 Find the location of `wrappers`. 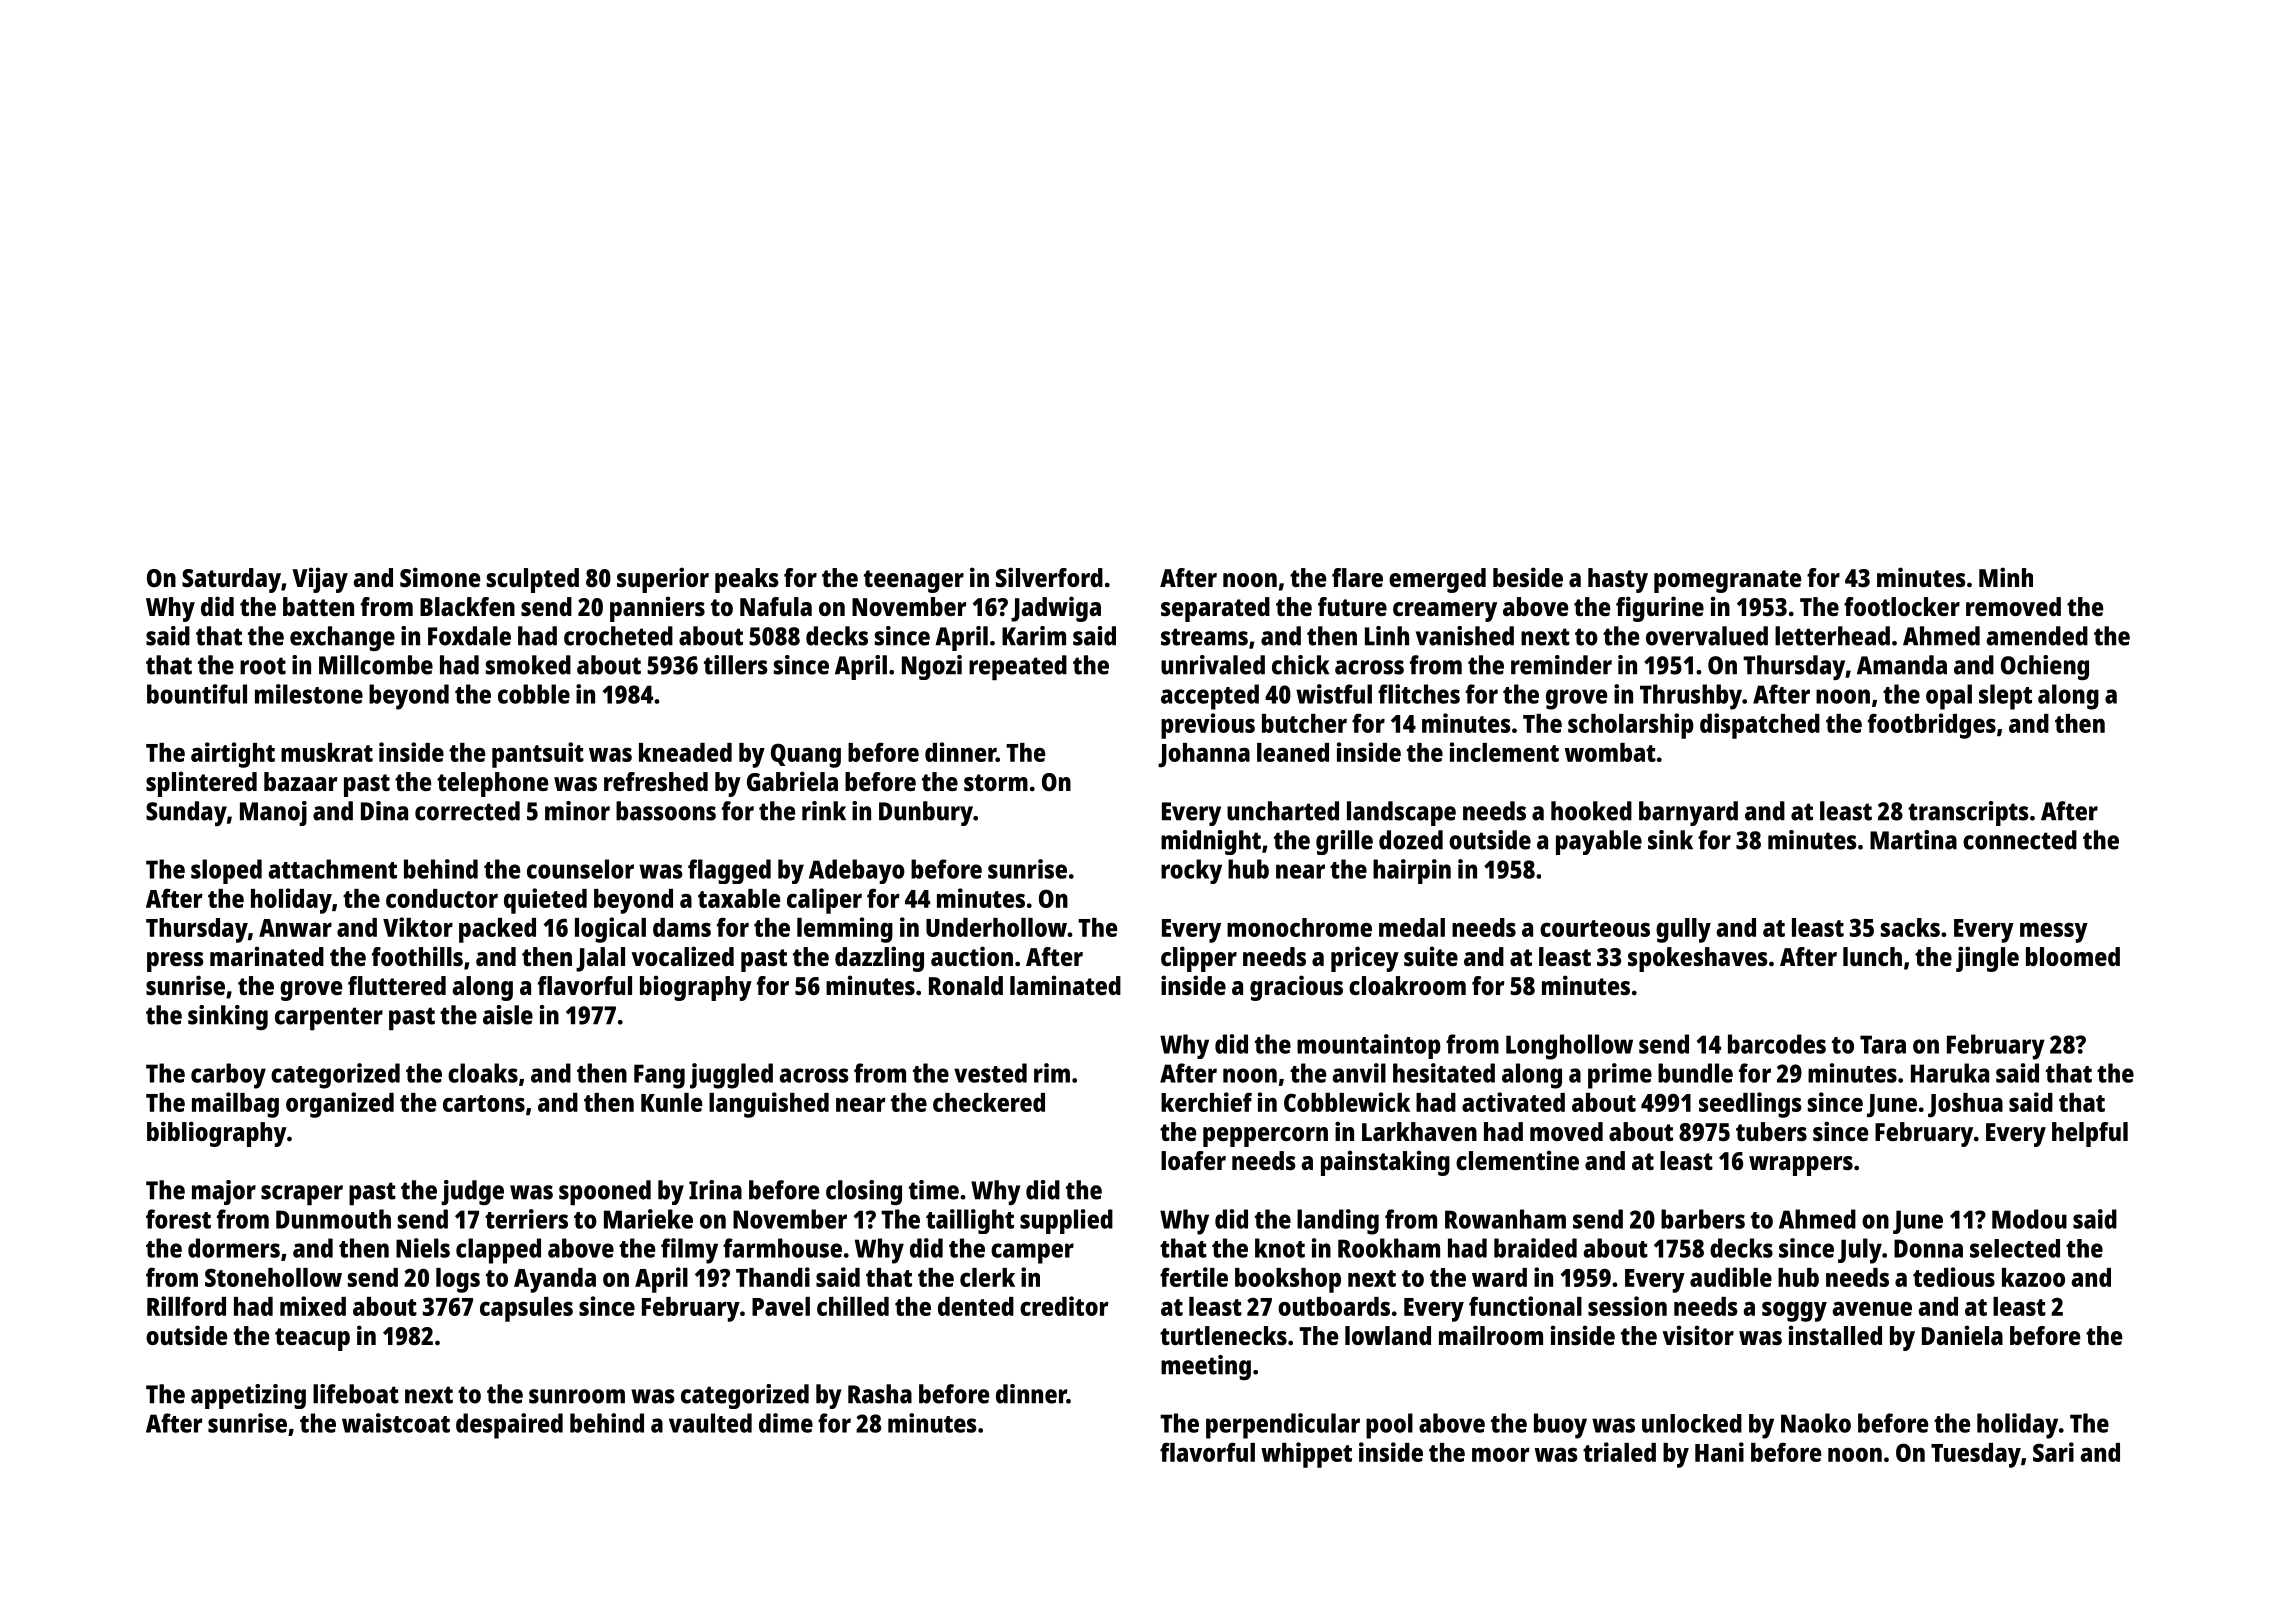

wrappers is located at coordinates (1801, 1166).
